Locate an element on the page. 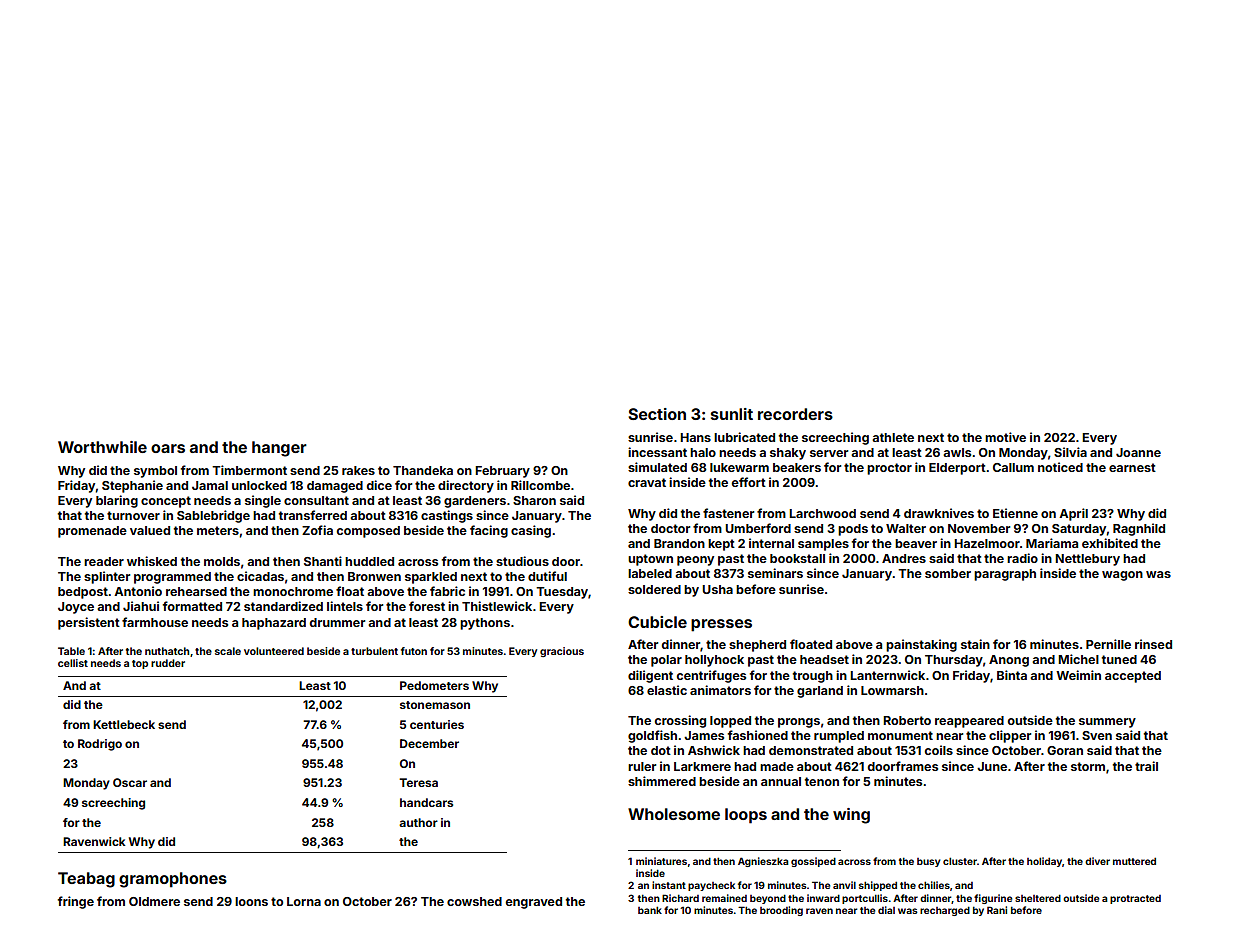  doctor is located at coordinates (670, 528).
